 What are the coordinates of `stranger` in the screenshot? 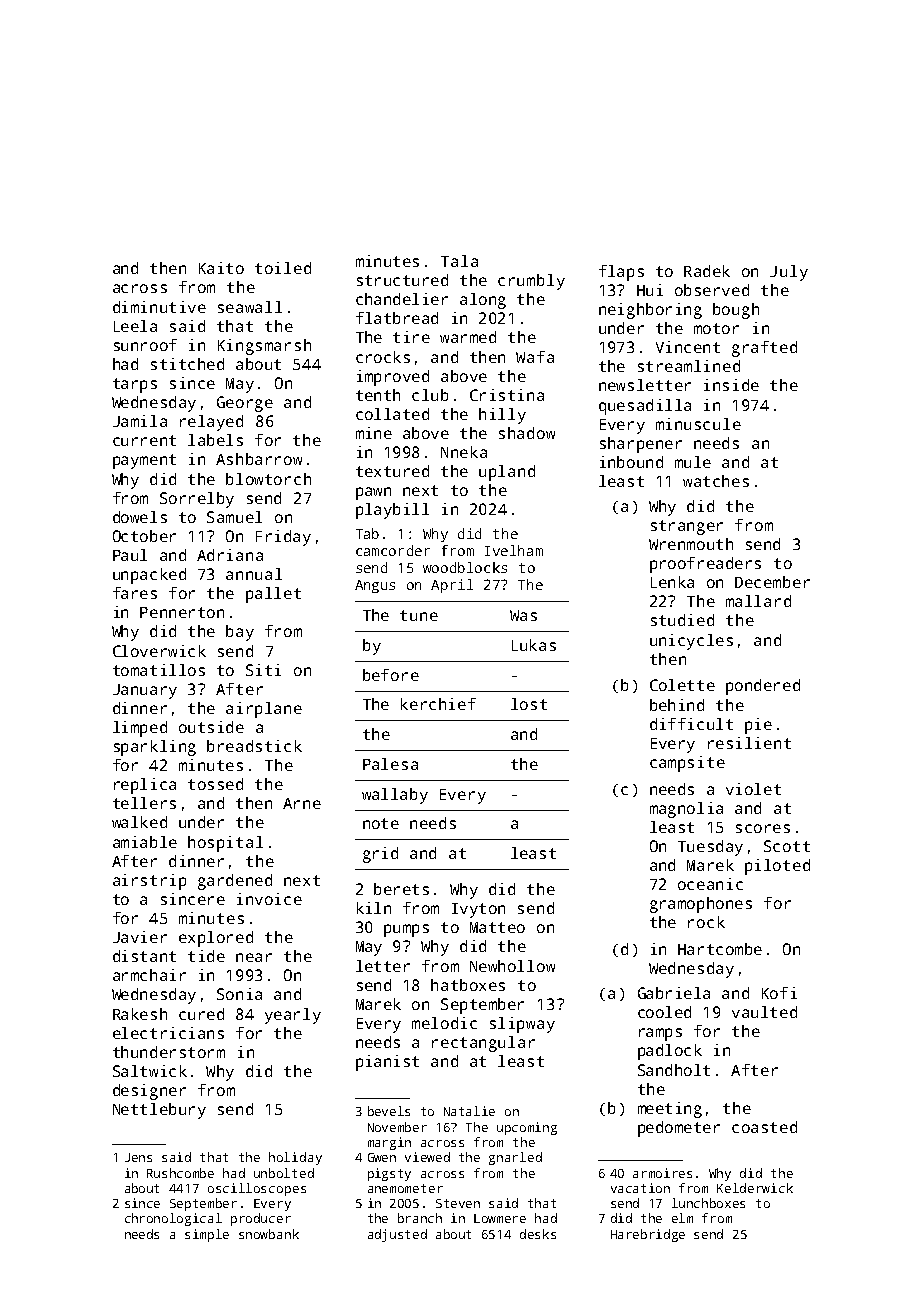 It's located at (687, 527).
